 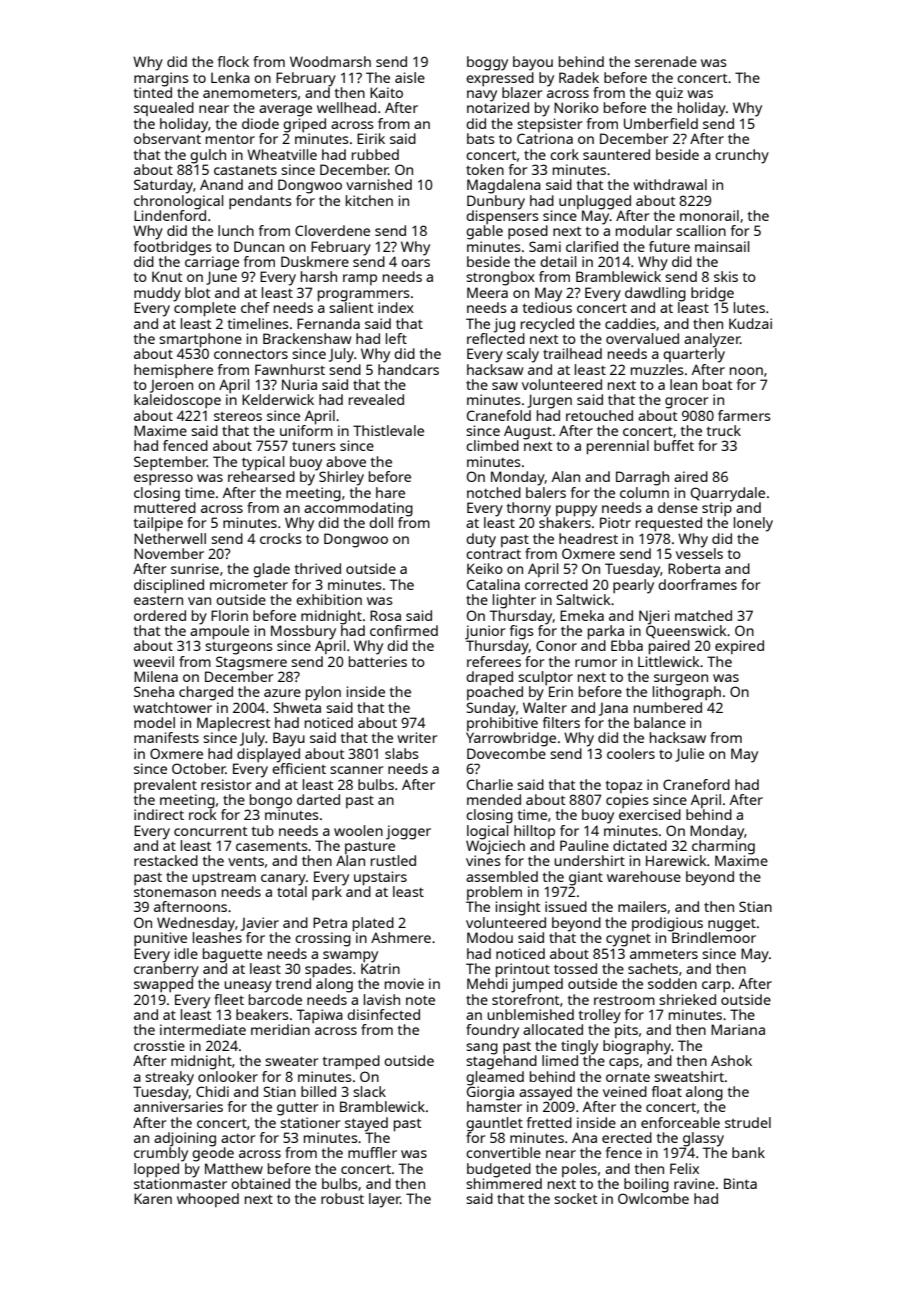 I want to click on sweater, so click(x=291, y=1061).
